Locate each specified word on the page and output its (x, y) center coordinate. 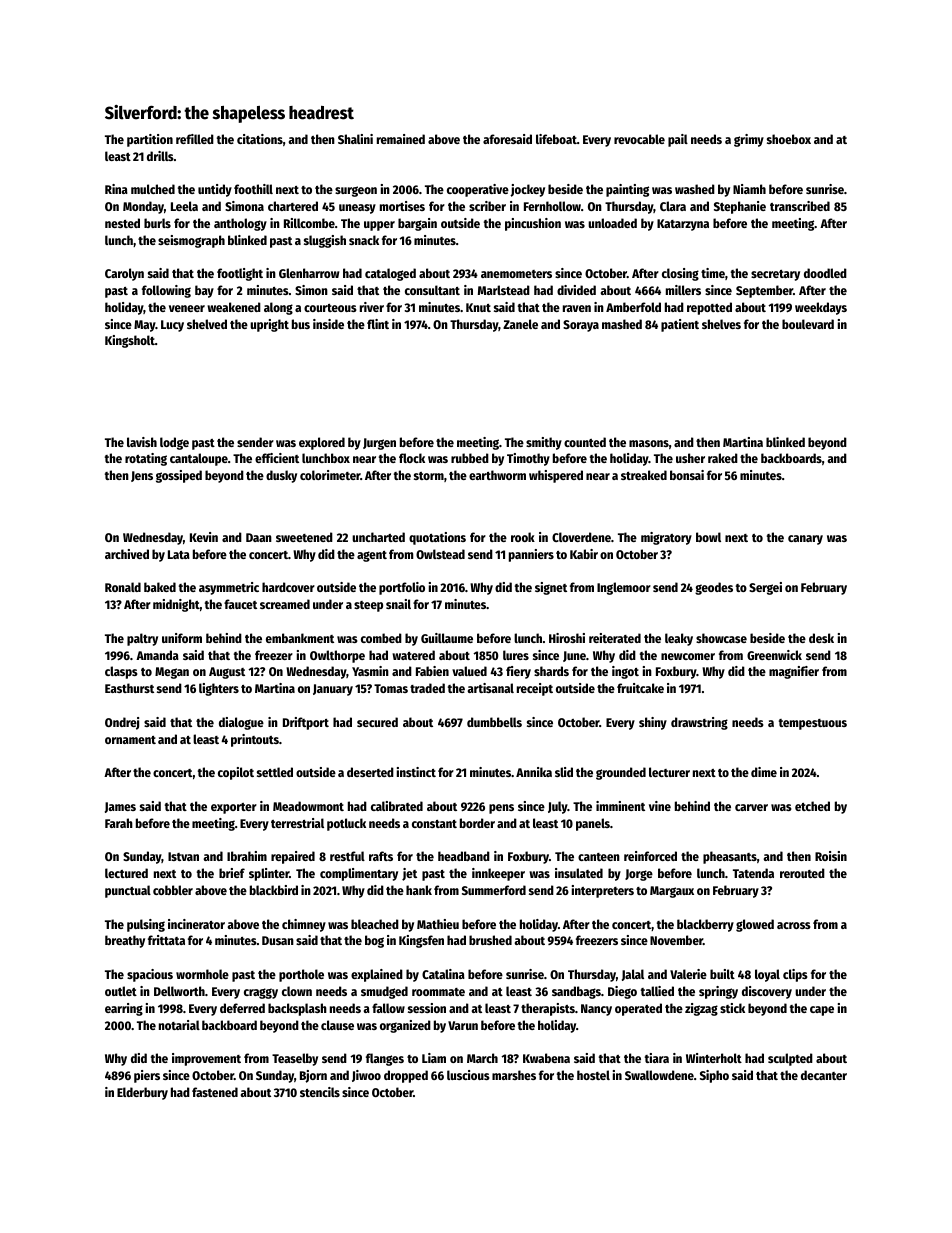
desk (821, 638)
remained (401, 139)
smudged (384, 992)
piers (147, 1076)
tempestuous (813, 724)
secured (377, 722)
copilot (236, 773)
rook (523, 537)
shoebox (789, 139)
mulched (153, 189)
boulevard (808, 324)
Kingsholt (130, 341)
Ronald (123, 587)
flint (378, 324)
